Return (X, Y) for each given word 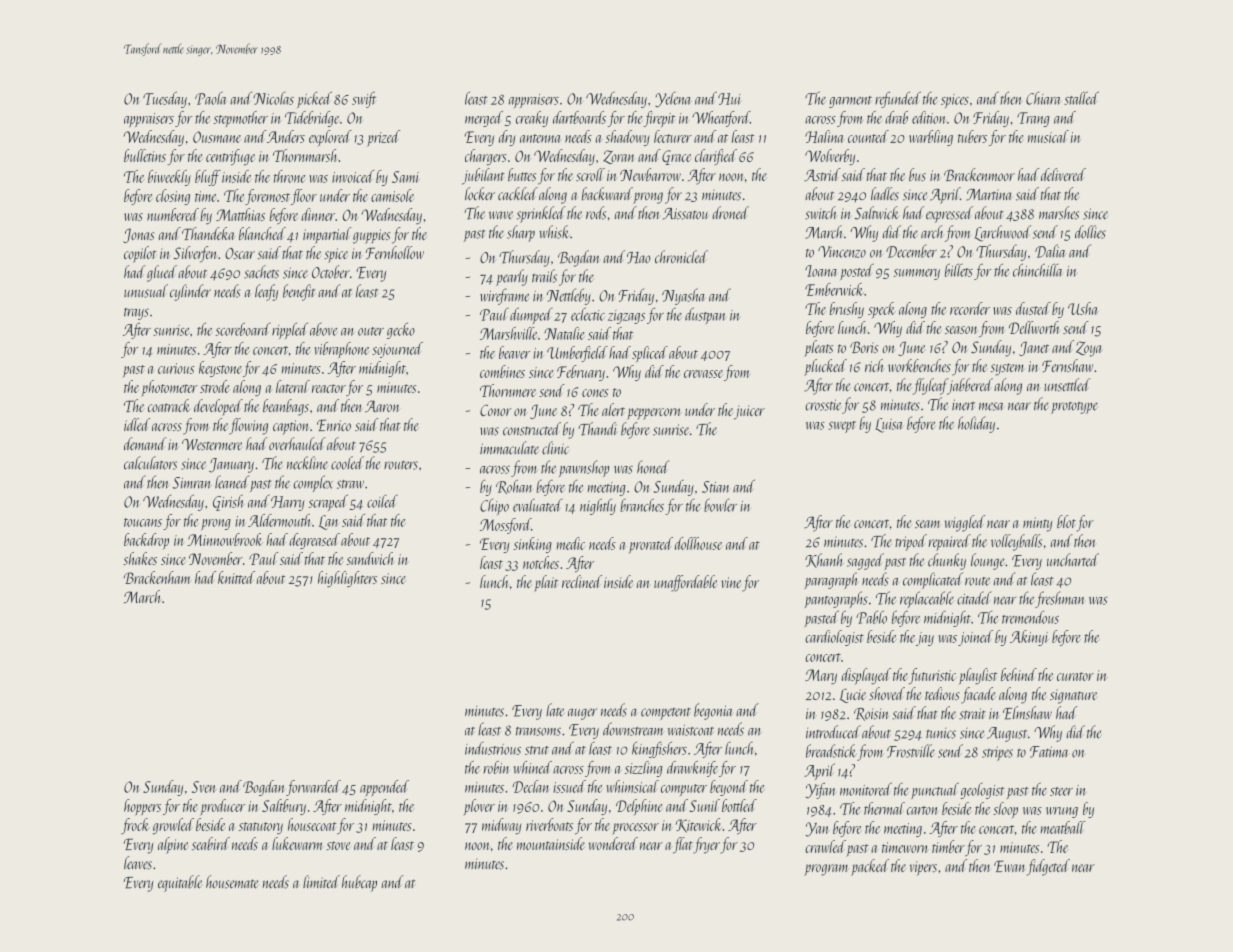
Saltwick (877, 213)
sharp (521, 233)
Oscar (240, 253)
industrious (493, 748)
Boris (864, 347)
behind (1019, 674)
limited (321, 882)
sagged (865, 561)
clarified (716, 157)
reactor (329, 388)
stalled (1081, 98)
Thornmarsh (305, 155)
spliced (650, 354)
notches (541, 562)
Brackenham (157, 577)
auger (582, 714)
